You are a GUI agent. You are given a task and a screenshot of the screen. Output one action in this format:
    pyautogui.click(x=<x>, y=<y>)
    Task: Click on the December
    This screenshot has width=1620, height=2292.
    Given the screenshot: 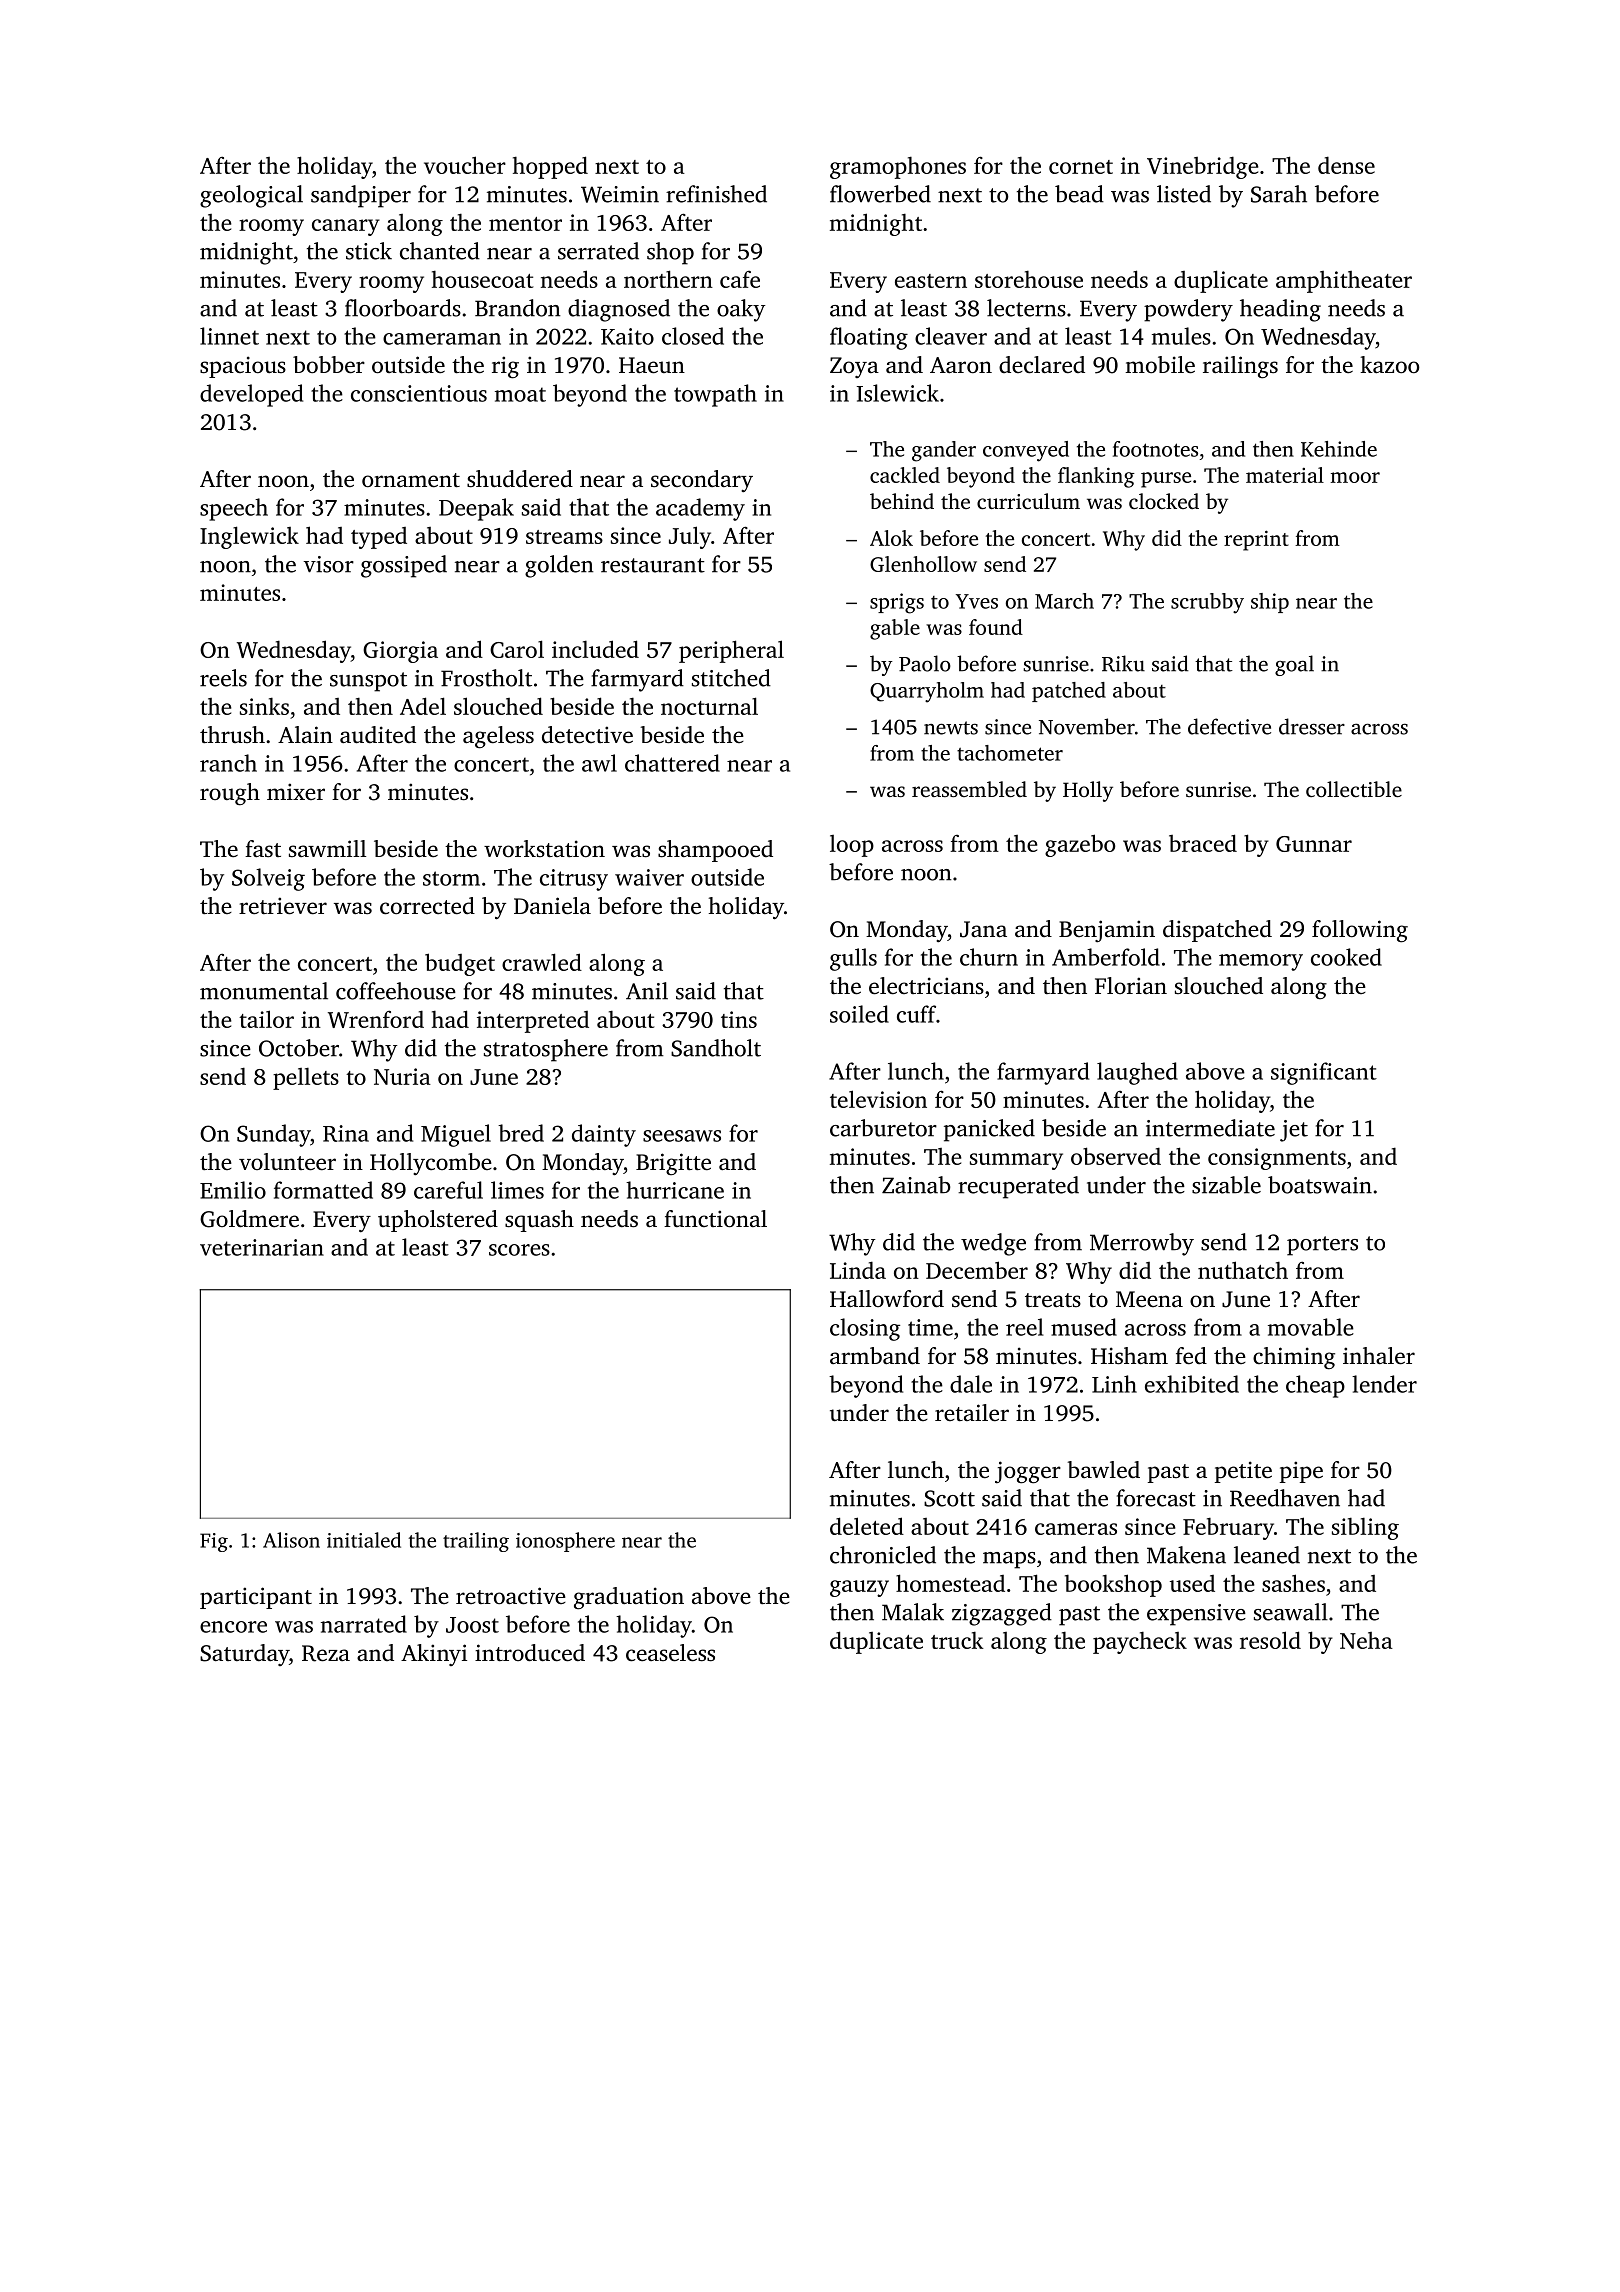 What is the action you would take?
    pyautogui.click(x=977, y=1270)
